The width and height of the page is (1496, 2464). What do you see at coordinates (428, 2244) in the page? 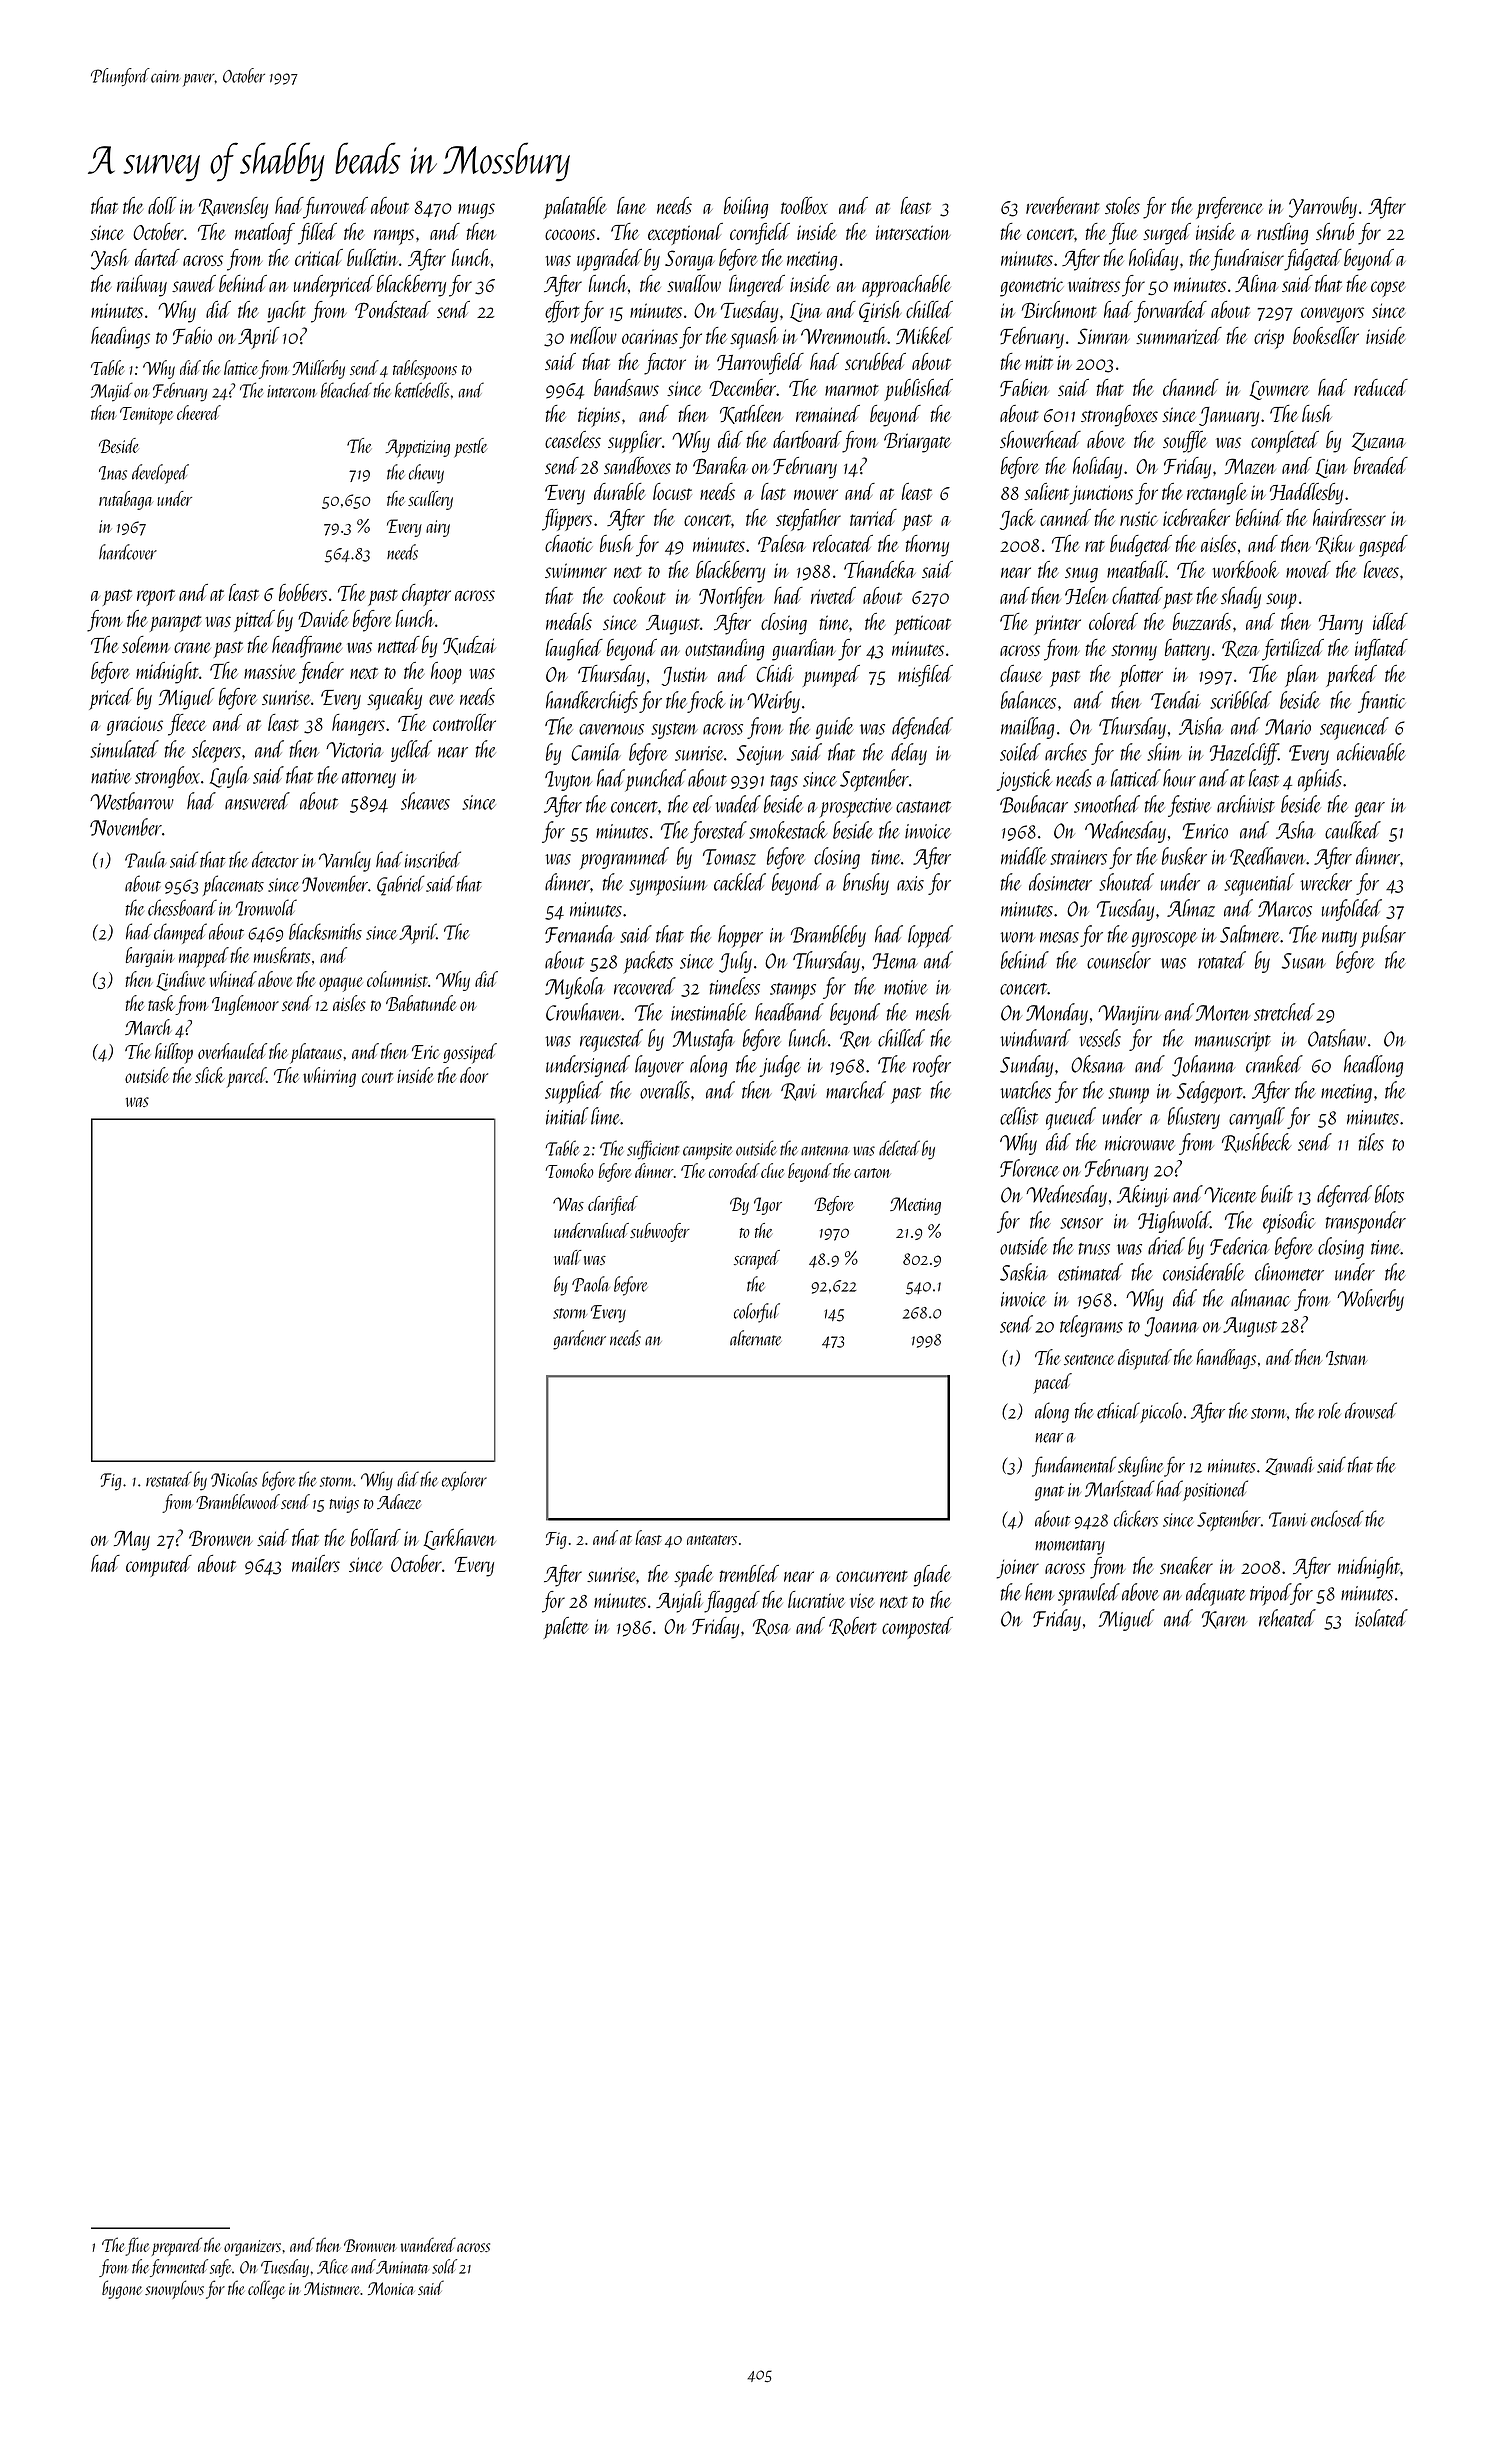
I see `wandered` at bounding box center [428, 2244].
